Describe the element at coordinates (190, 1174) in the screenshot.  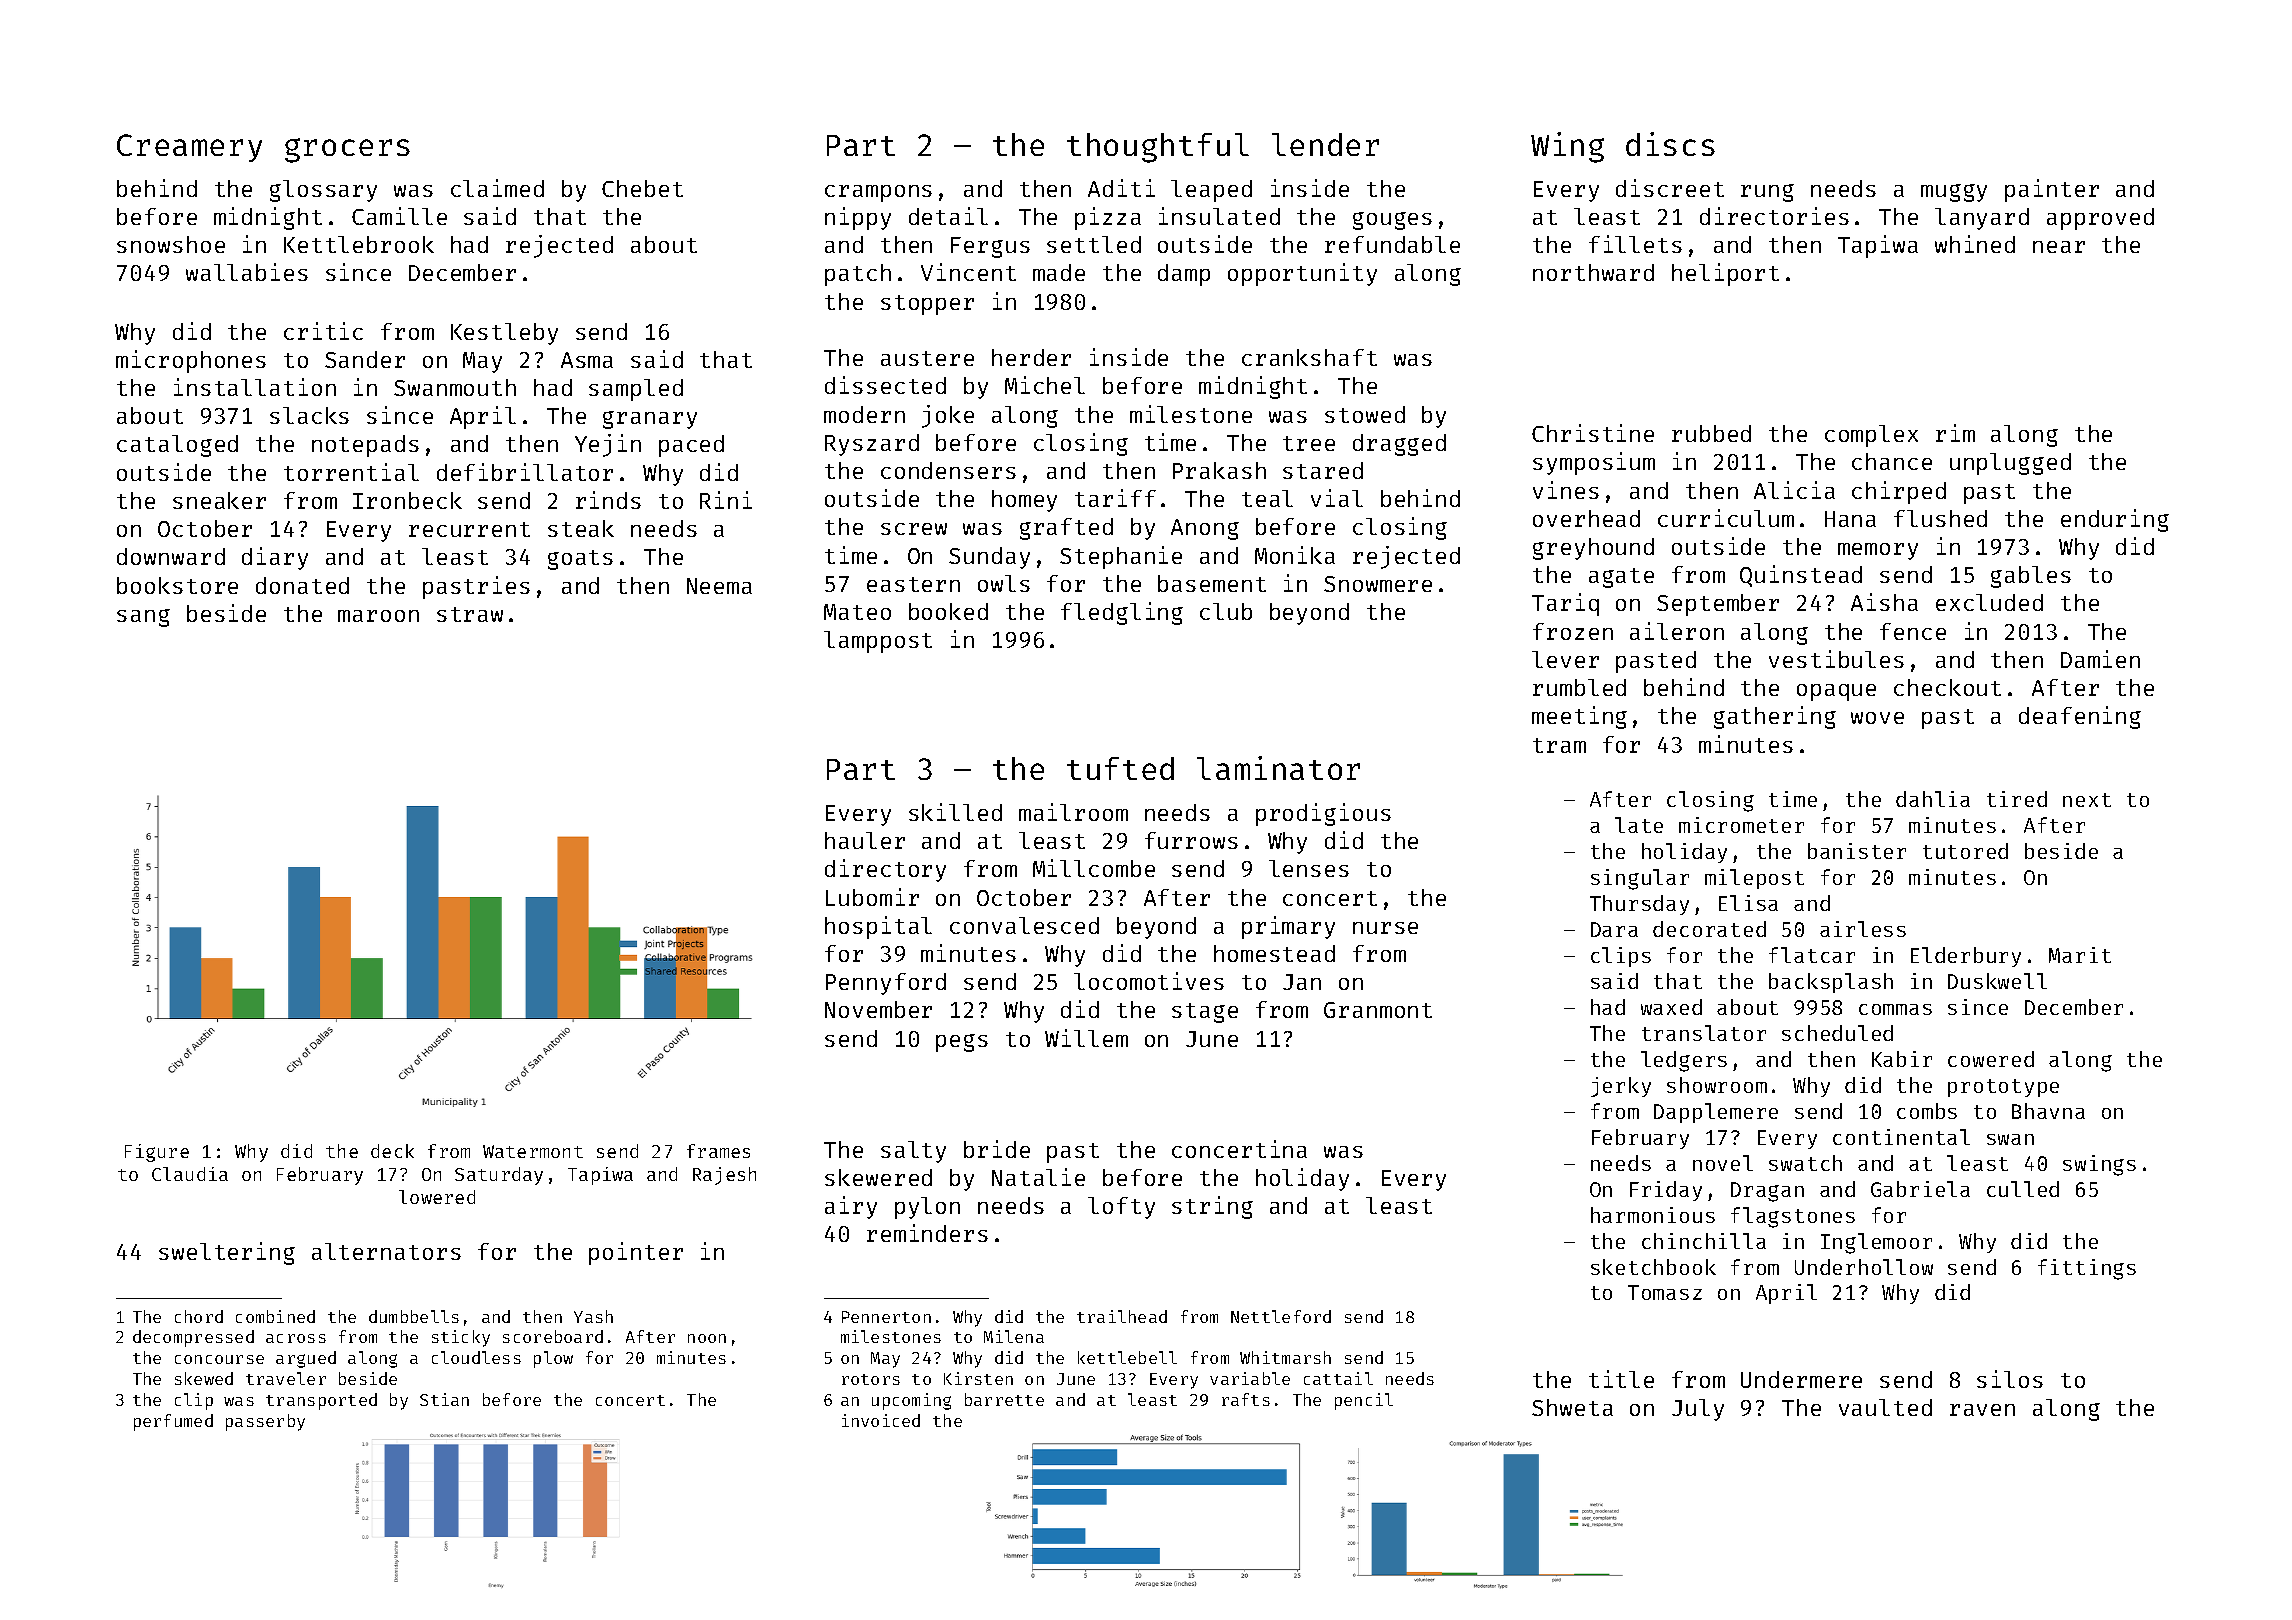
I see `Claudia` at that location.
